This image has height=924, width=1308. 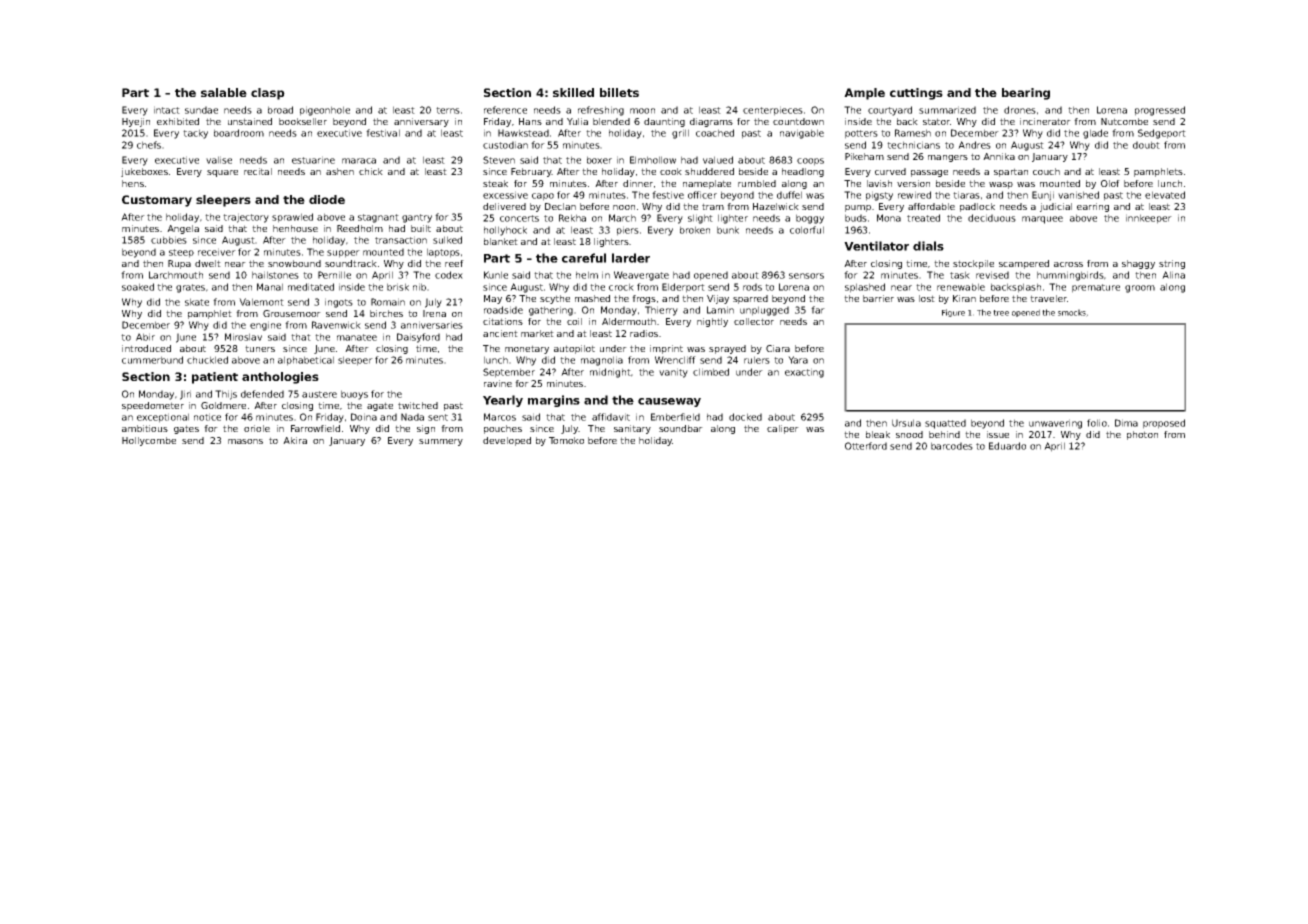 What do you see at coordinates (176, 275) in the image?
I see `Larchmouth` at bounding box center [176, 275].
